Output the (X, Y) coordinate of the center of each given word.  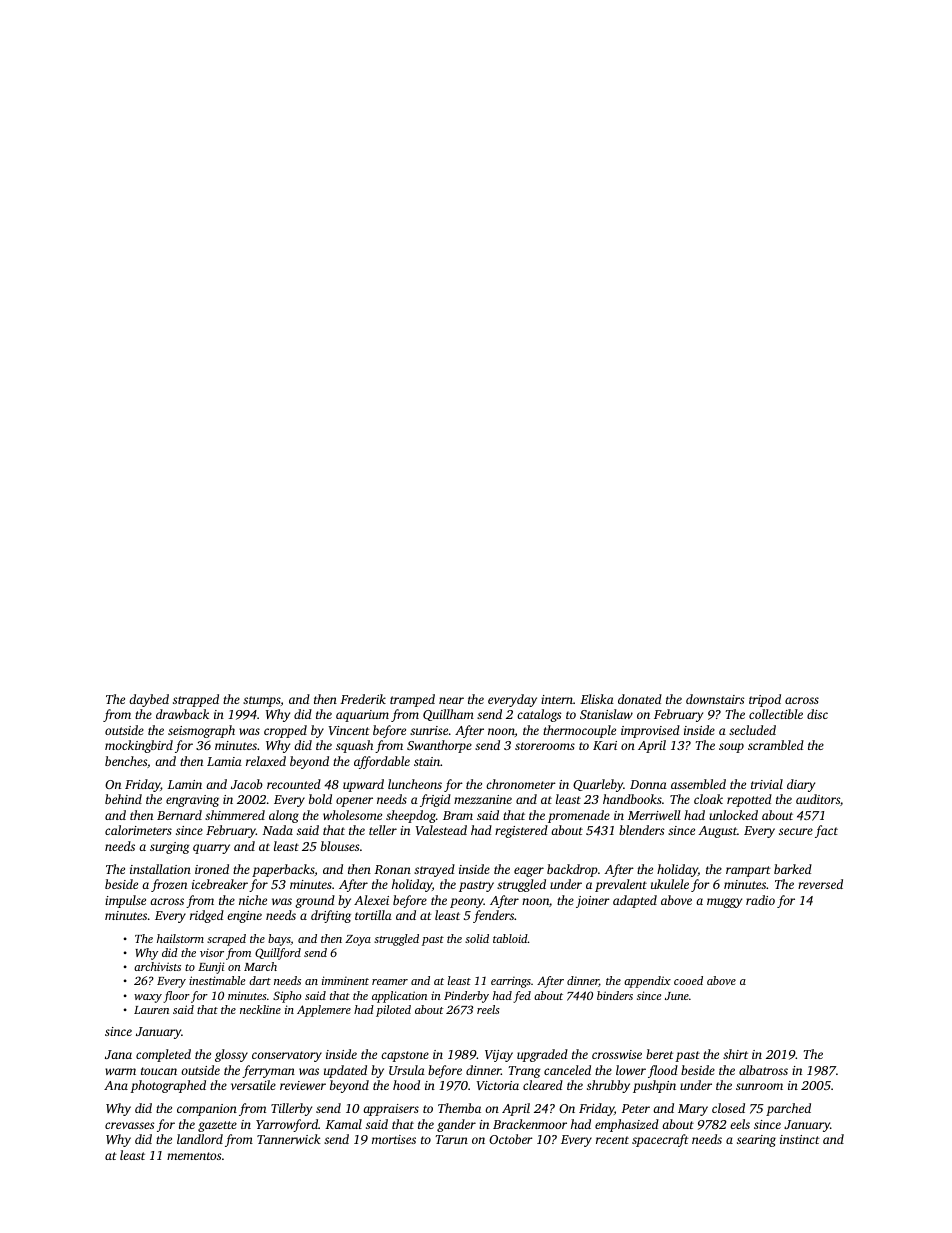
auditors (818, 799)
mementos (194, 1156)
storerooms (545, 746)
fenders (493, 916)
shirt (735, 1054)
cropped (285, 731)
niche (253, 900)
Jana (118, 1054)
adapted (635, 901)
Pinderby (466, 997)
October (511, 1139)
